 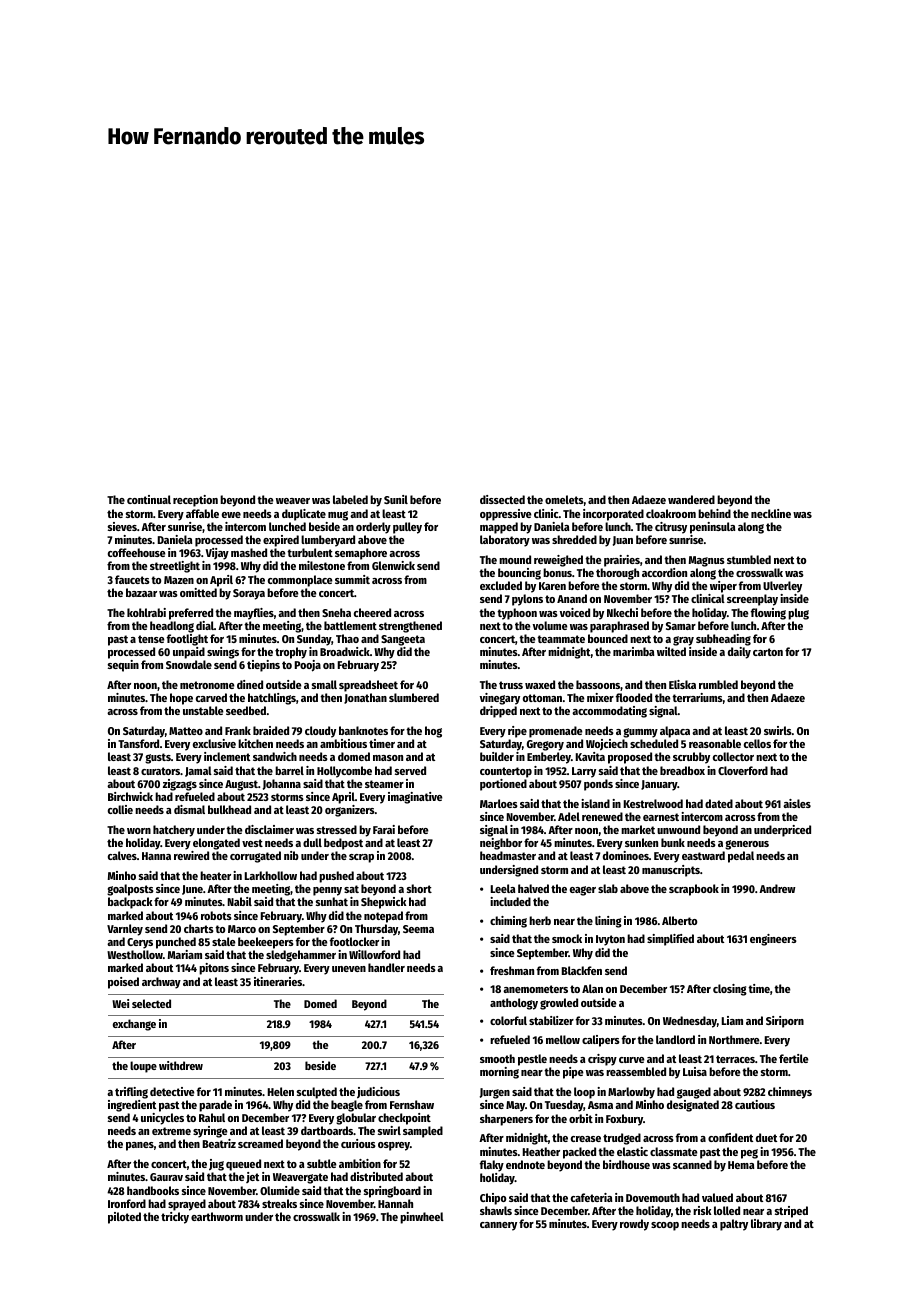 I want to click on screenplay, so click(x=752, y=600).
